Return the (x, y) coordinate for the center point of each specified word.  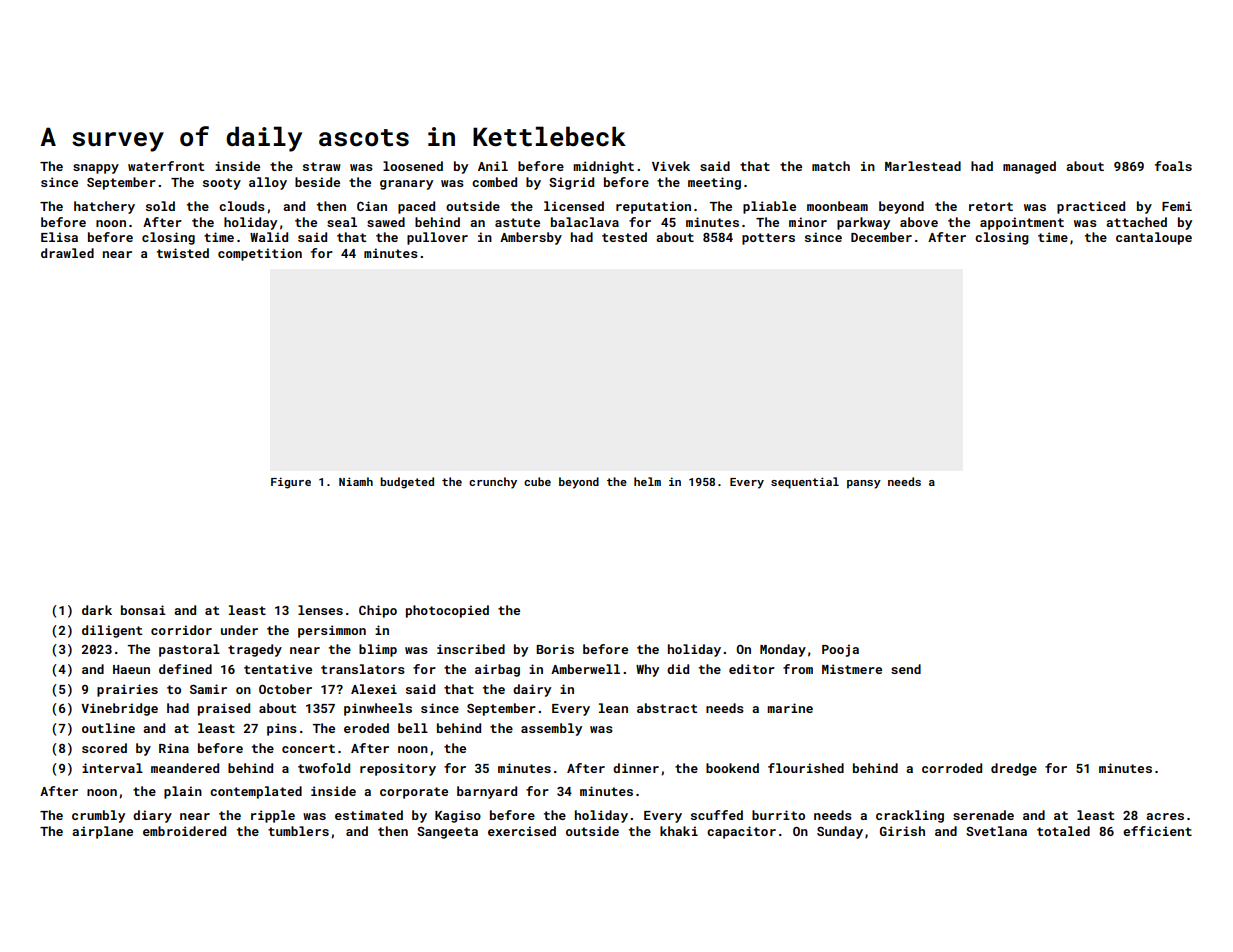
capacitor (741, 832)
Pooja (840, 650)
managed (1029, 167)
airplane (102, 832)
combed (494, 182)
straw (322, 166)
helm (647, 481)
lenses (320, 610)
